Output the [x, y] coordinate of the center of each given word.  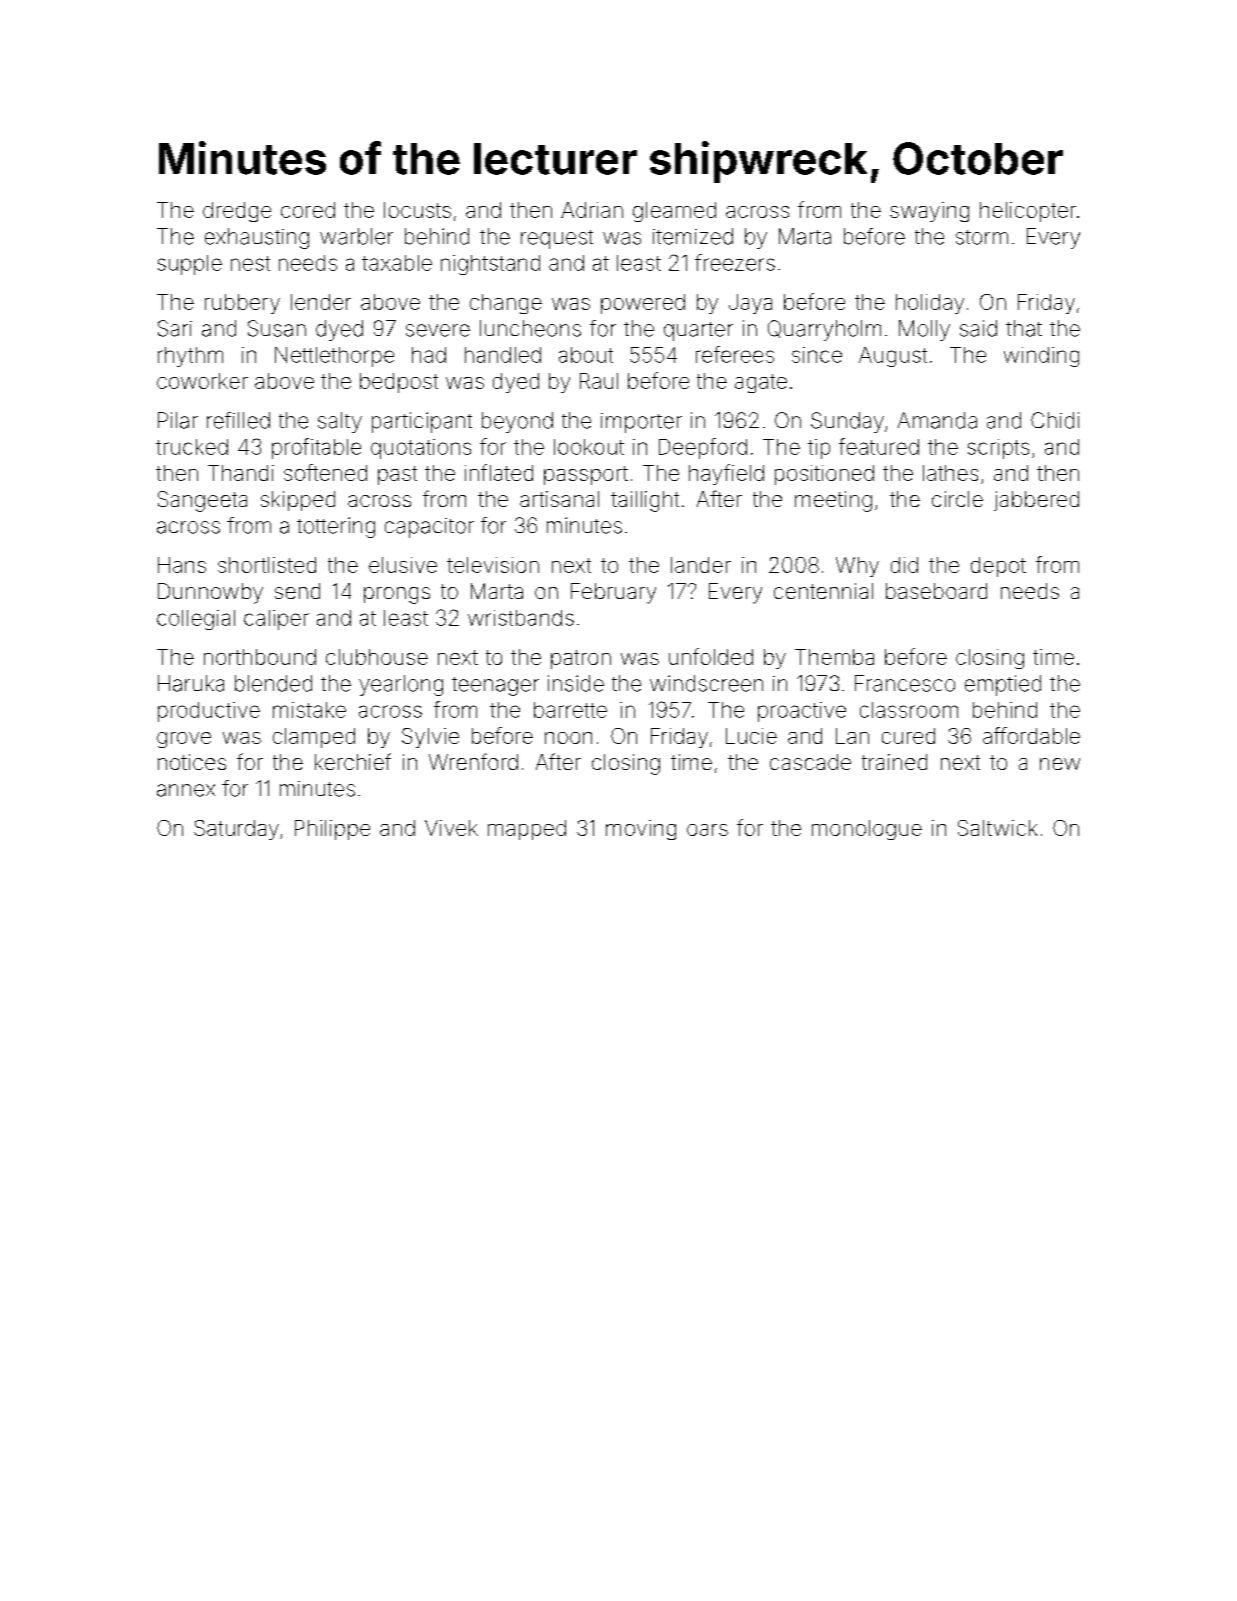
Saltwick [997, 828]
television [493, 565]
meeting [833, 501]
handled [503, 355]
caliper [276, 620]
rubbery [242, 304]
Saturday [236, 830]
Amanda [937, 420]
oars [707, 830]
